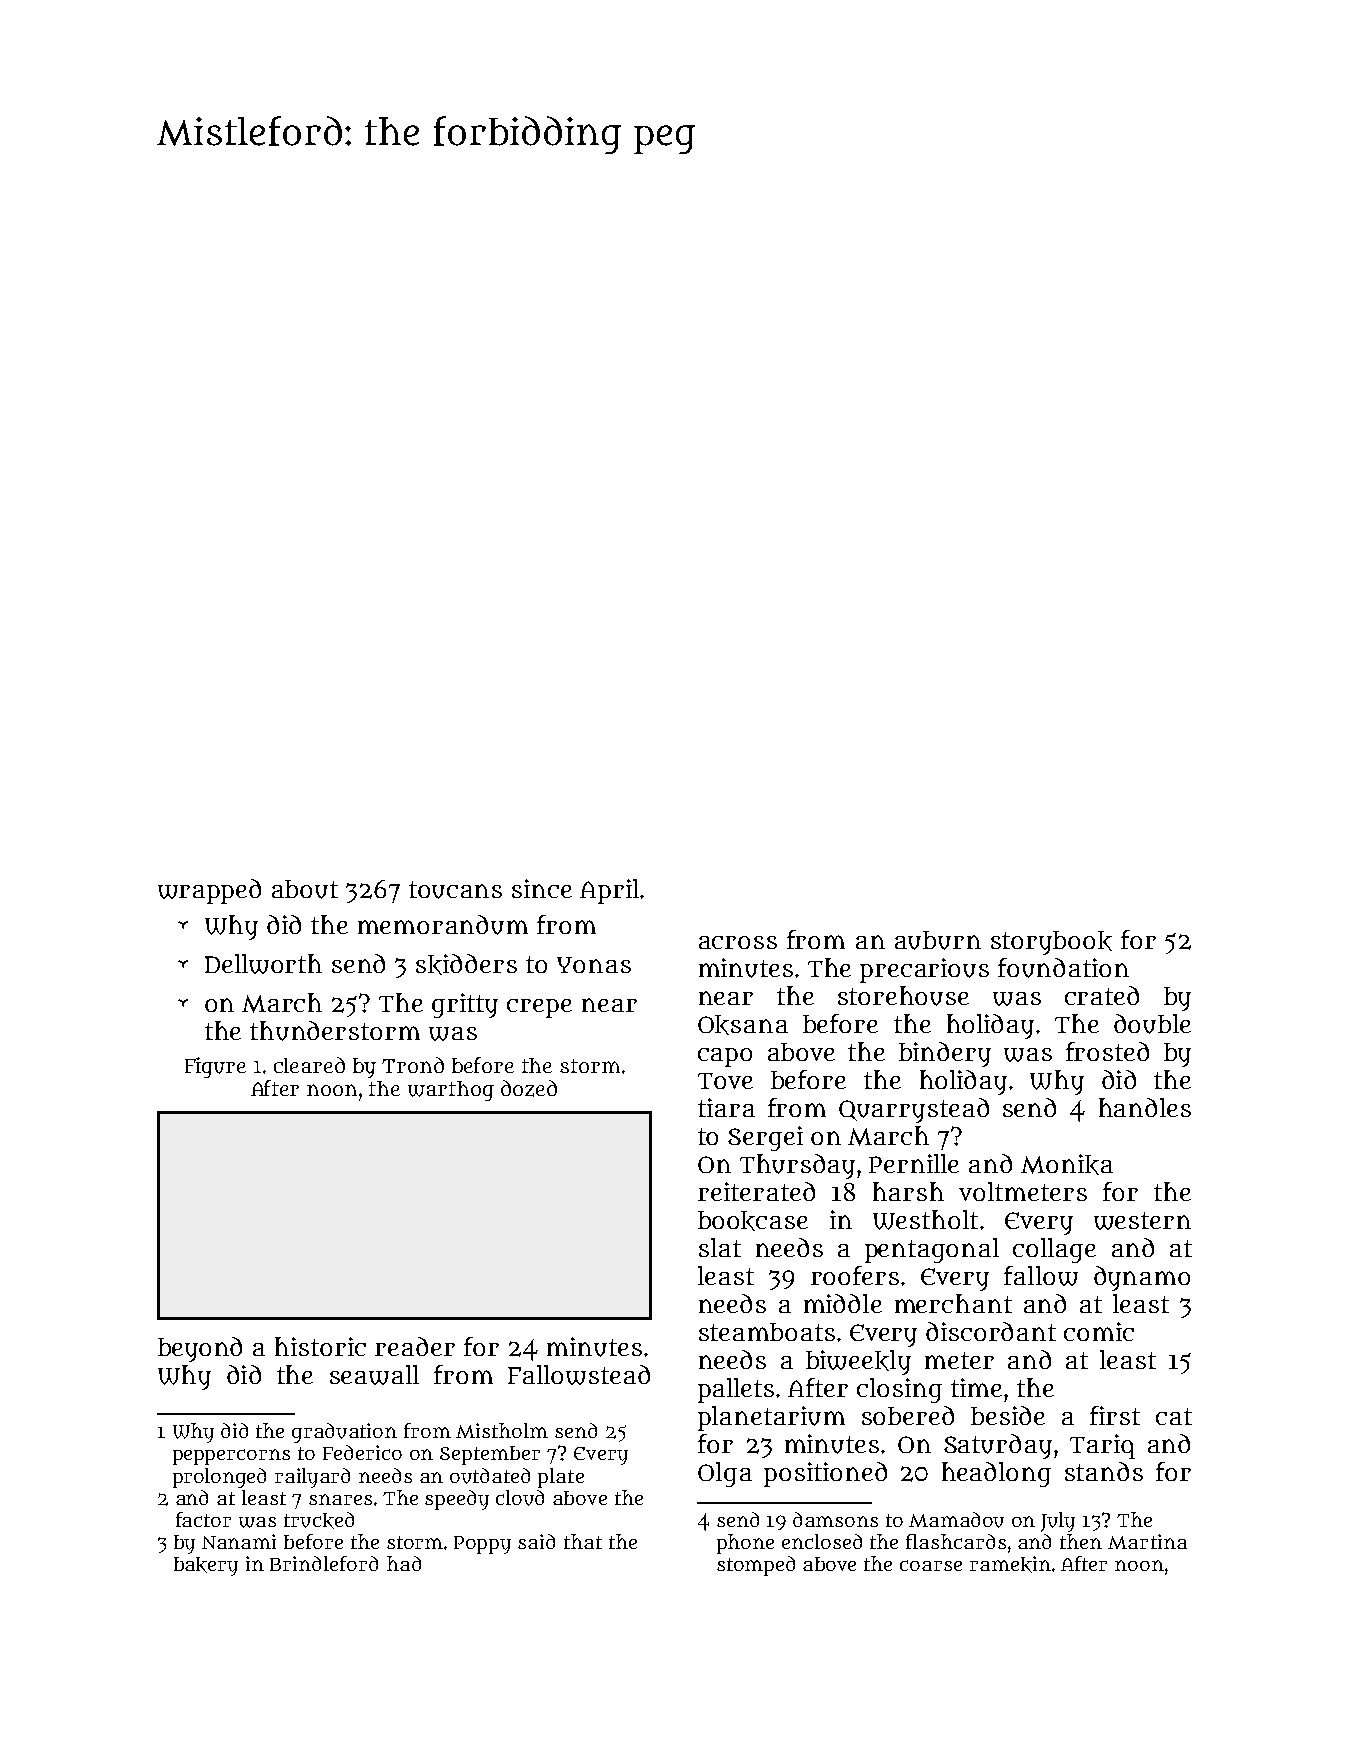 This document has width=1349, height=1746. Describe the element at coordinates (362, 1452) in the document. I see `Federico` at that location.
